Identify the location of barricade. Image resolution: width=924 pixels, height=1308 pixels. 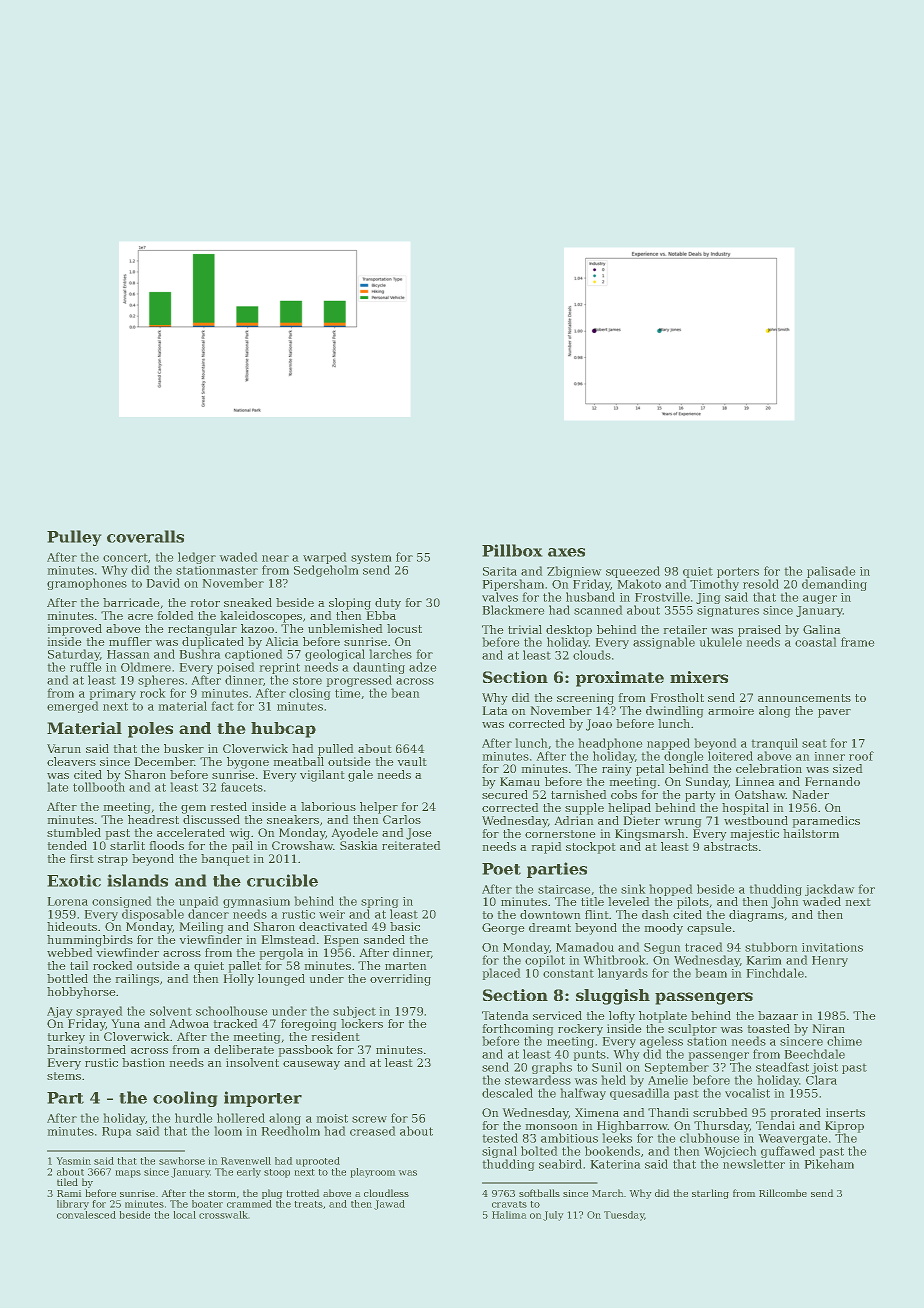
(131, 602).
